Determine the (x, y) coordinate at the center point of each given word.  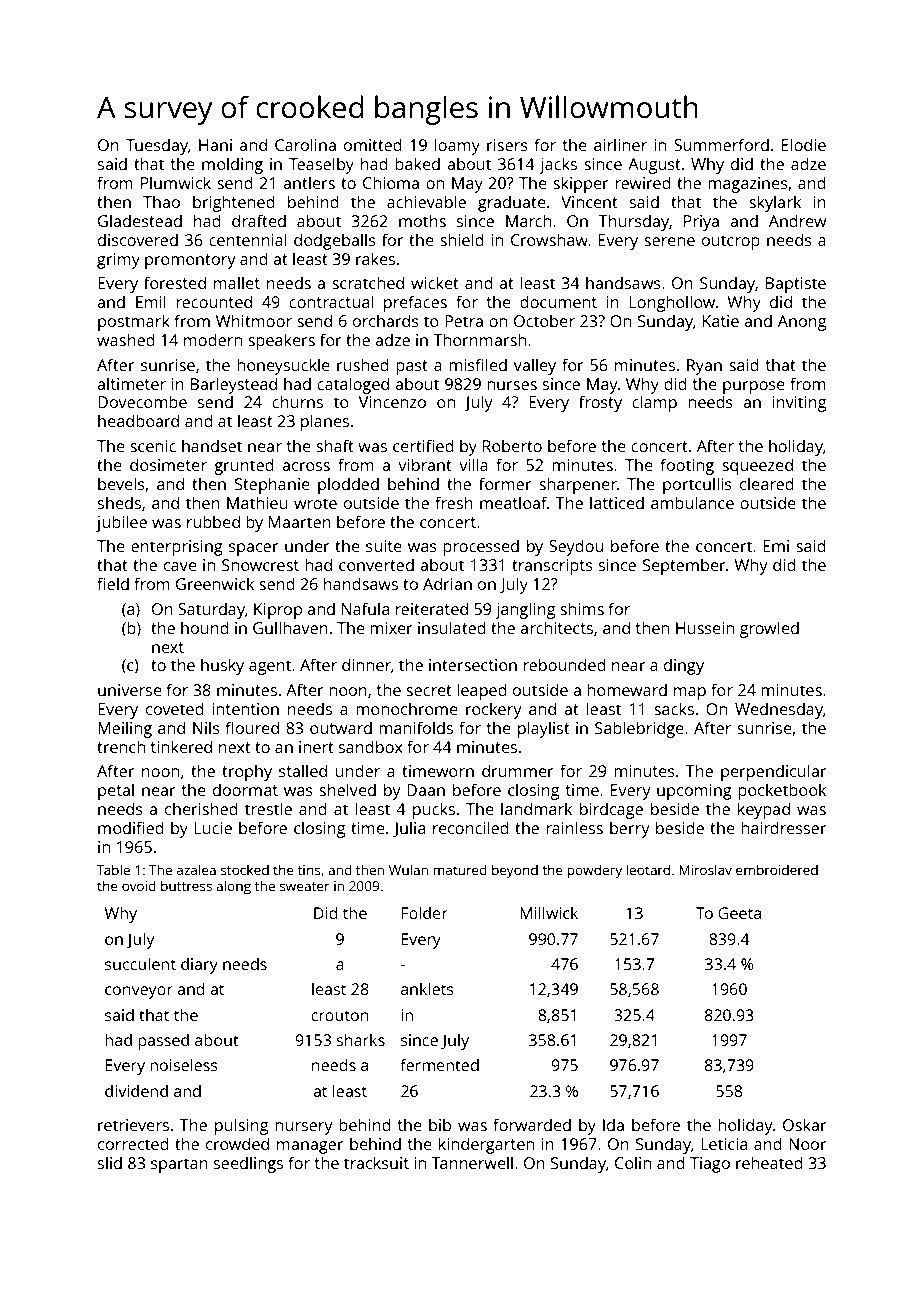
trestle (268, 808)
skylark (775, 203)
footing (687, 466)
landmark (536, 808)
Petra (464, 321)
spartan (179, 1165)
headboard (138, 420)
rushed (363, 364)
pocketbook (782, 791)
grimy (118, 261)
